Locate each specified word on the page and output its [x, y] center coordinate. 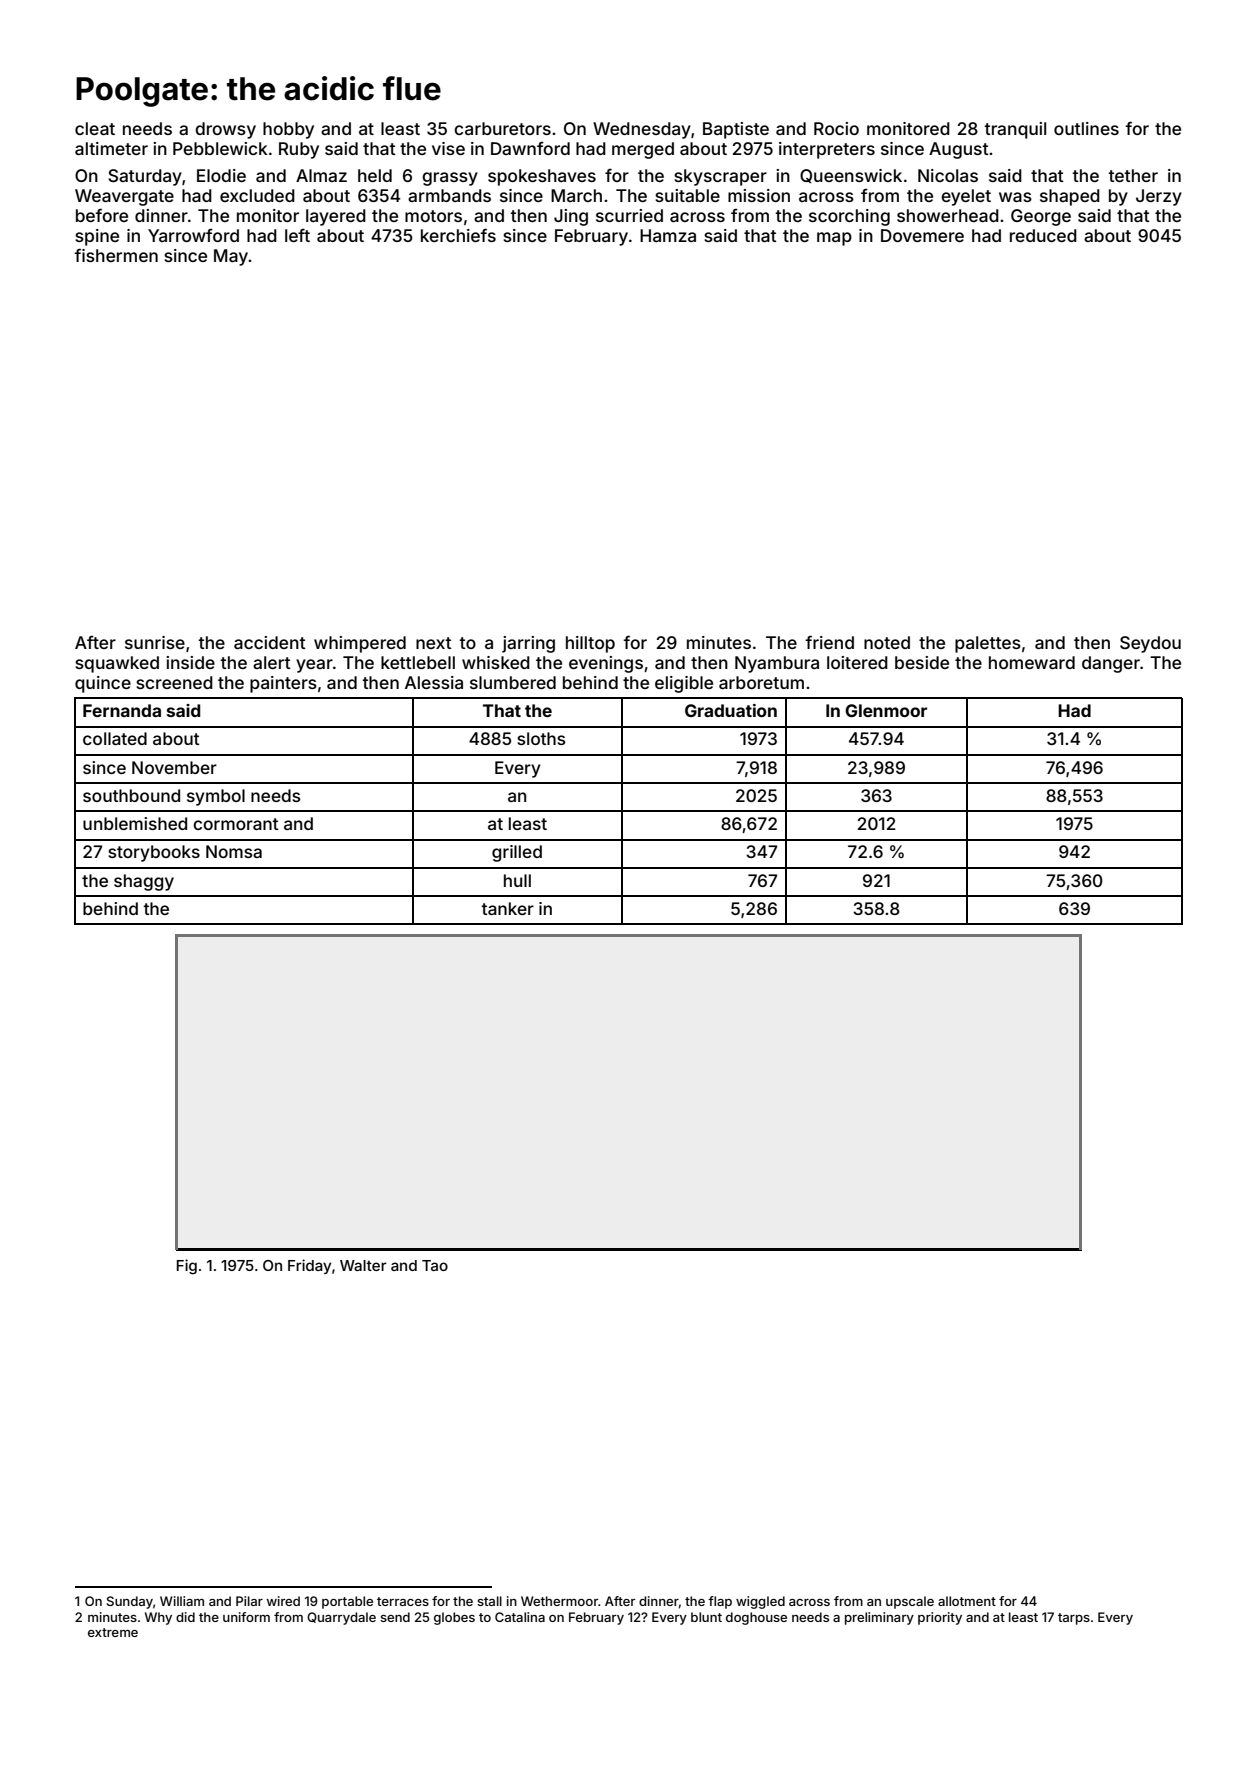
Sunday [130, 1602]
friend [829, 642]
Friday [309, 1266]
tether [1133, 175]
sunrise [155, 642]
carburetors [502, 128]
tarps [1074, 1619]
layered [336, 217]
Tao [435, 1265]
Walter [363, 1265]
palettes [988, 644]
